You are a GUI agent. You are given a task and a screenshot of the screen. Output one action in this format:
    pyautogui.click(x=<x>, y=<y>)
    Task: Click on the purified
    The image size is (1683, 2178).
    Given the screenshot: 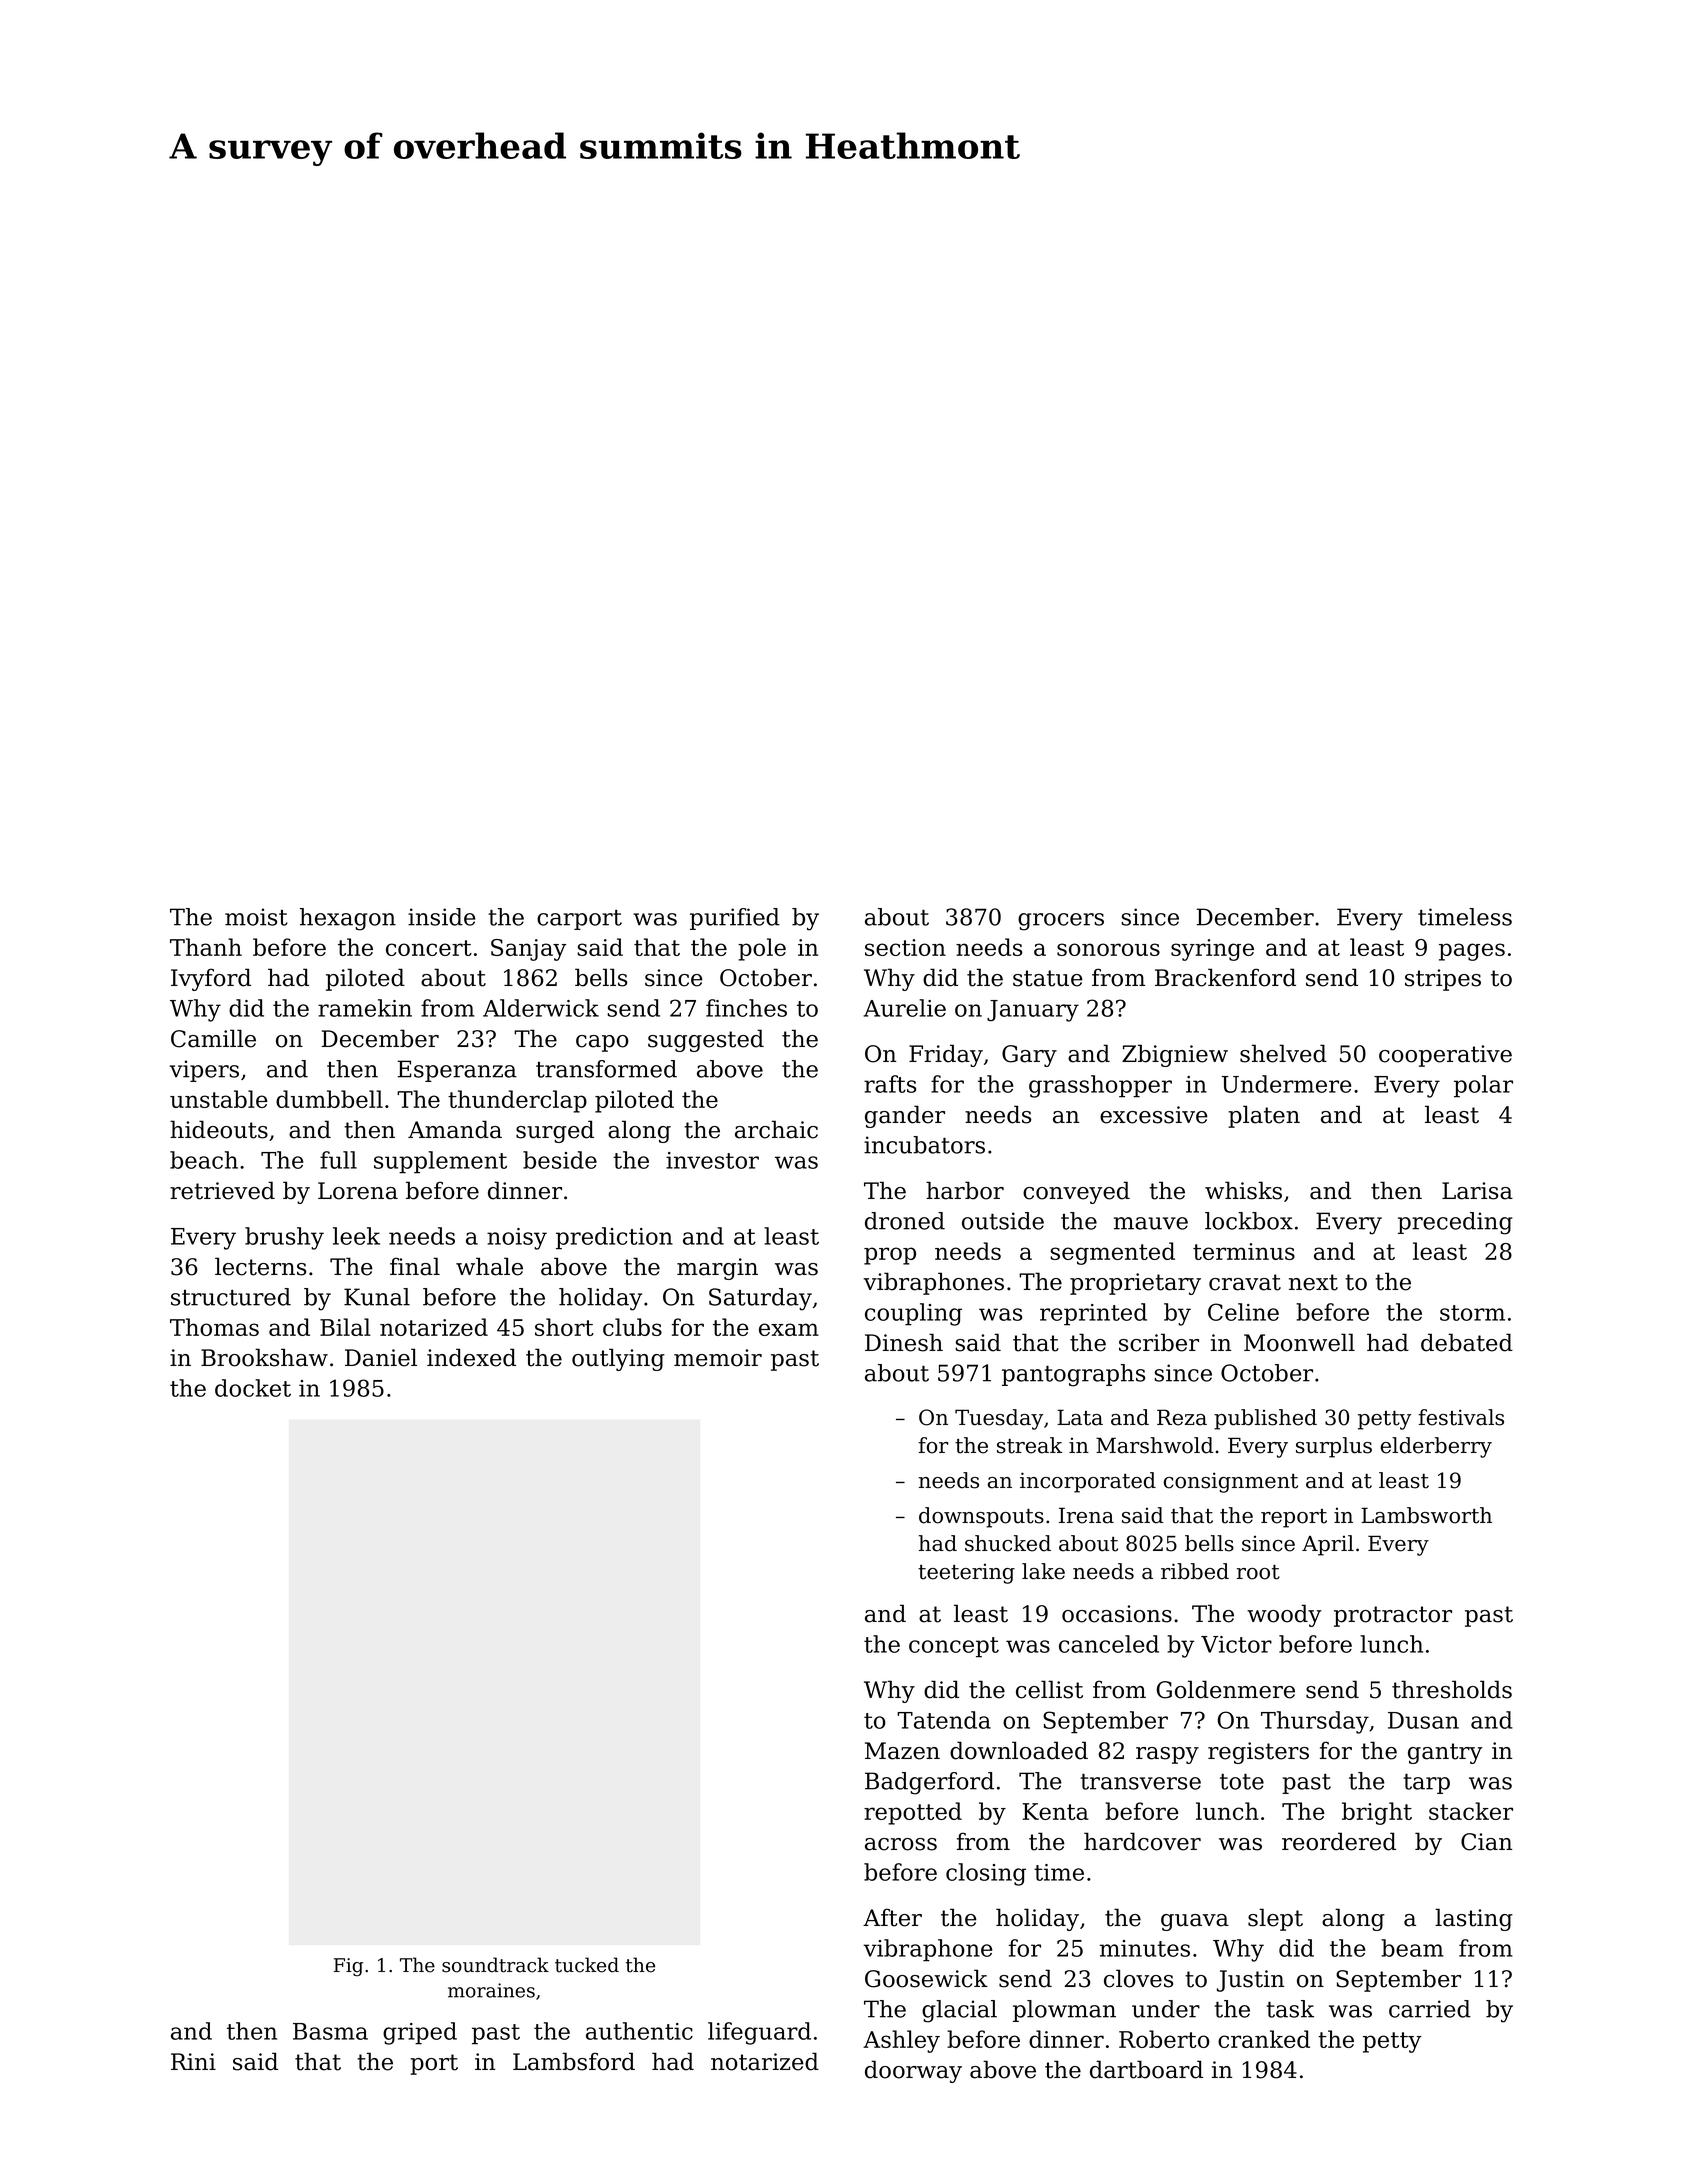 What is the action you would take?
    pyautogui.click(x=735, y=919)
